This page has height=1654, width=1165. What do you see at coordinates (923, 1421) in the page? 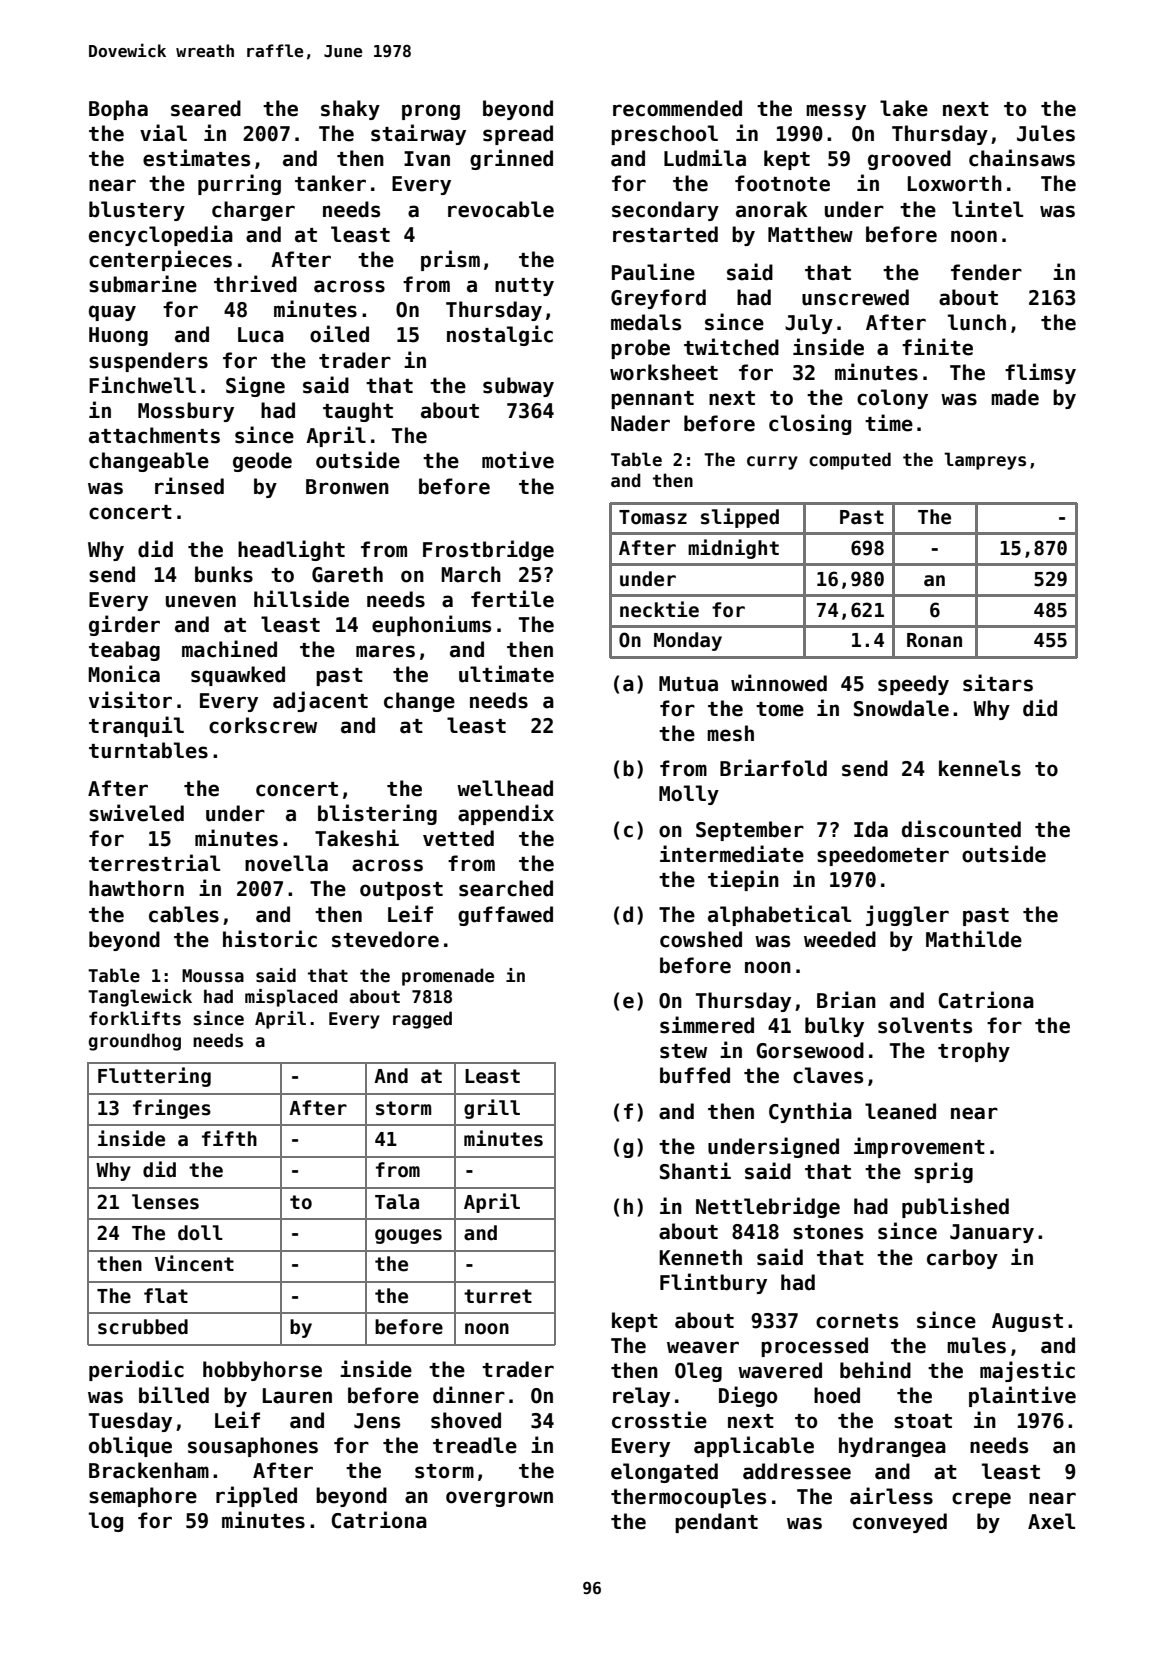
I see `stoat` at bounding box center [923, 1421].
